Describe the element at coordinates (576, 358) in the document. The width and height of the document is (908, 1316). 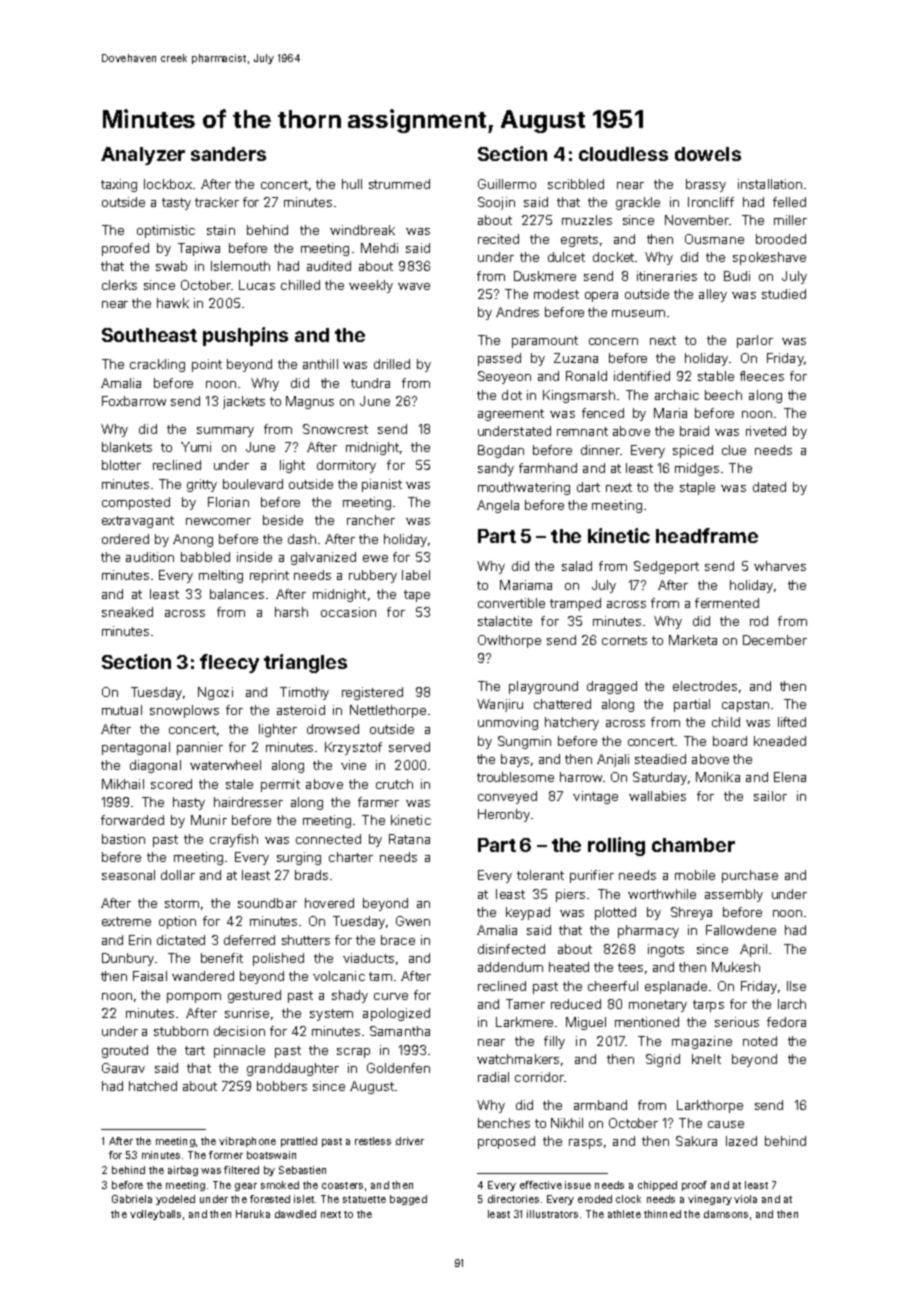
I see `Zuzana` at that location.
